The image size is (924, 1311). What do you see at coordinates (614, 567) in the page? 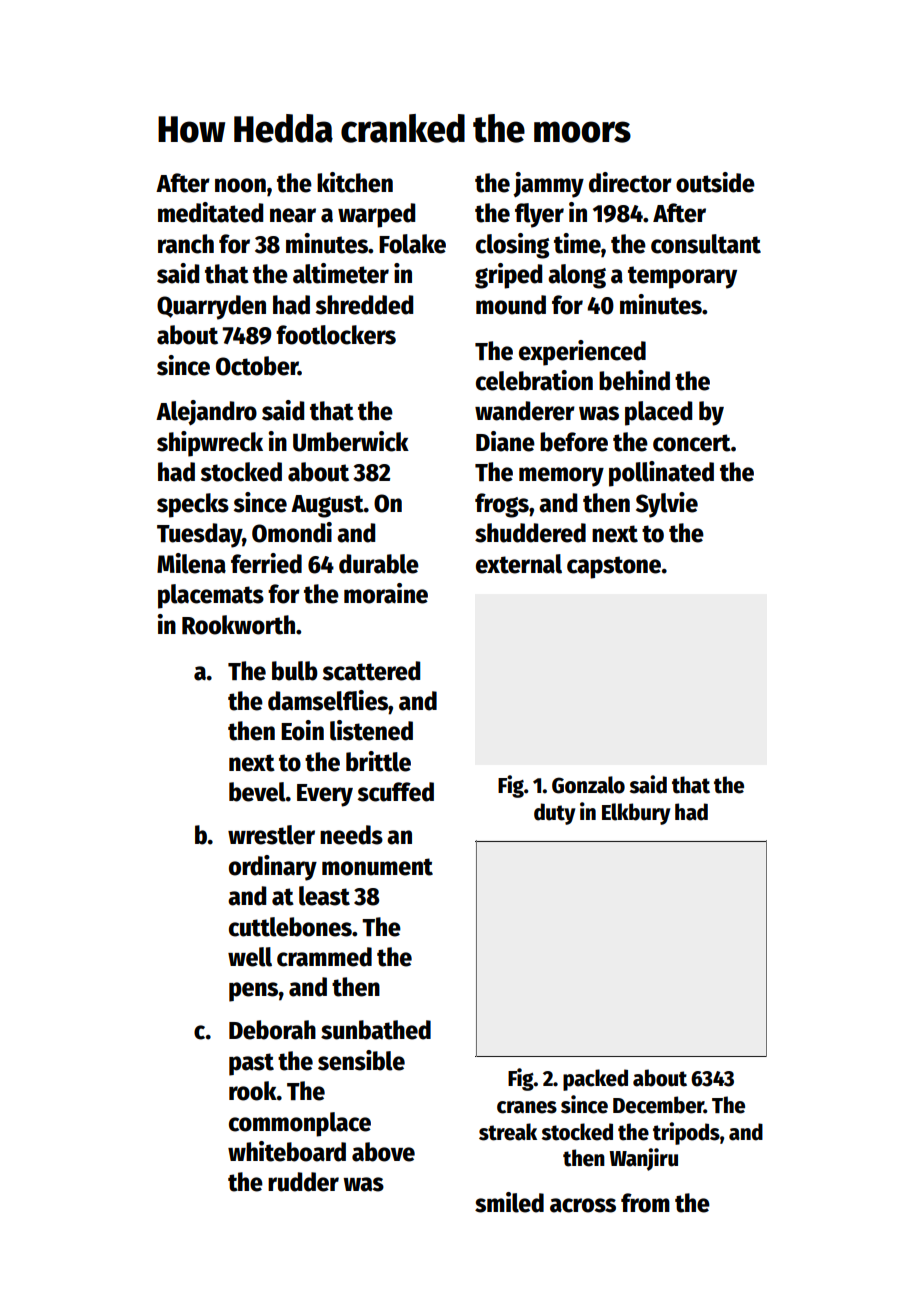
I see `capstone` at bounding box center [614, 567].
